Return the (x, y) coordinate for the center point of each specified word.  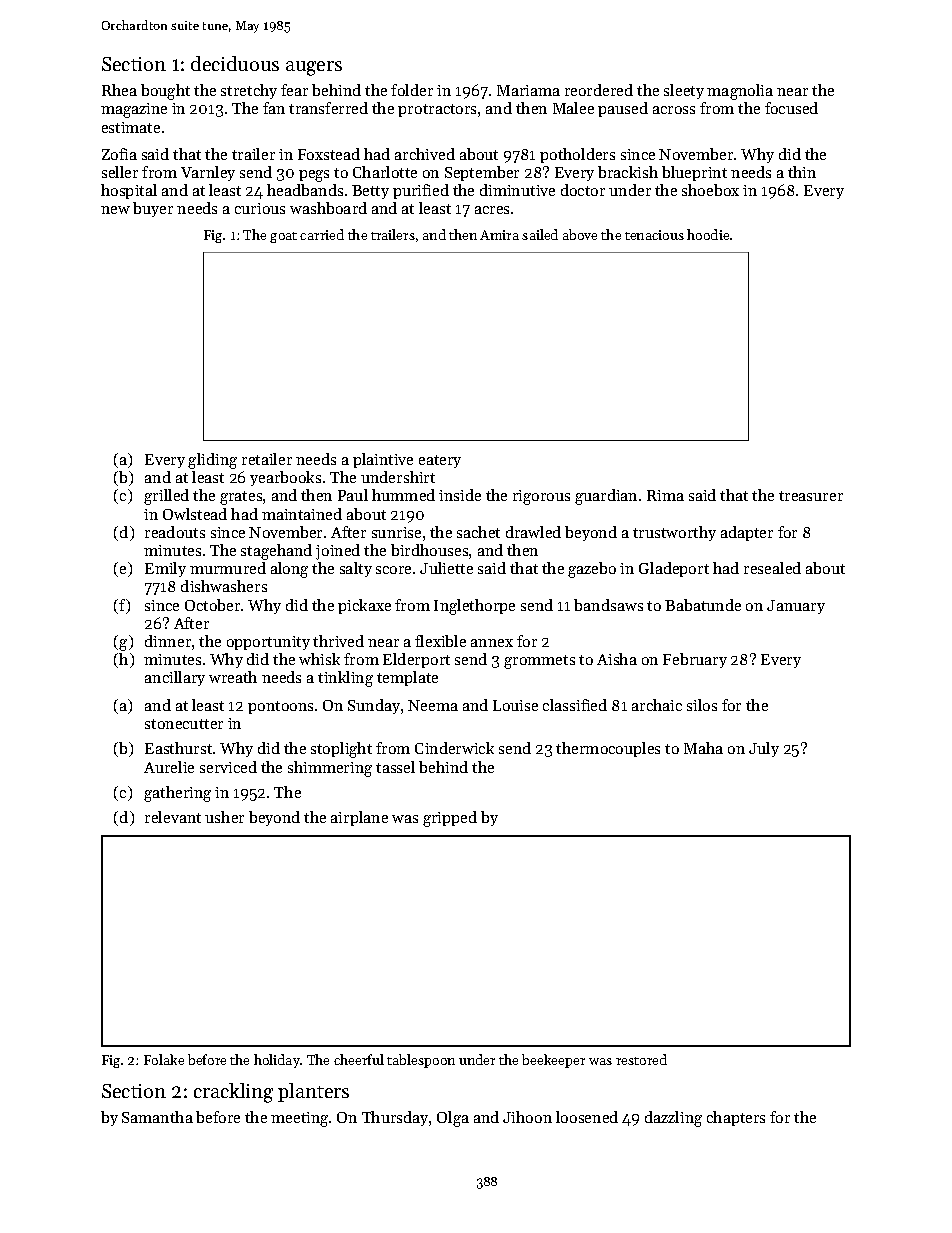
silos (702, 705)
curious (260, 208)
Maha (703, 748)
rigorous (541, 497)
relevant (173, 817)
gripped (450, 819)
